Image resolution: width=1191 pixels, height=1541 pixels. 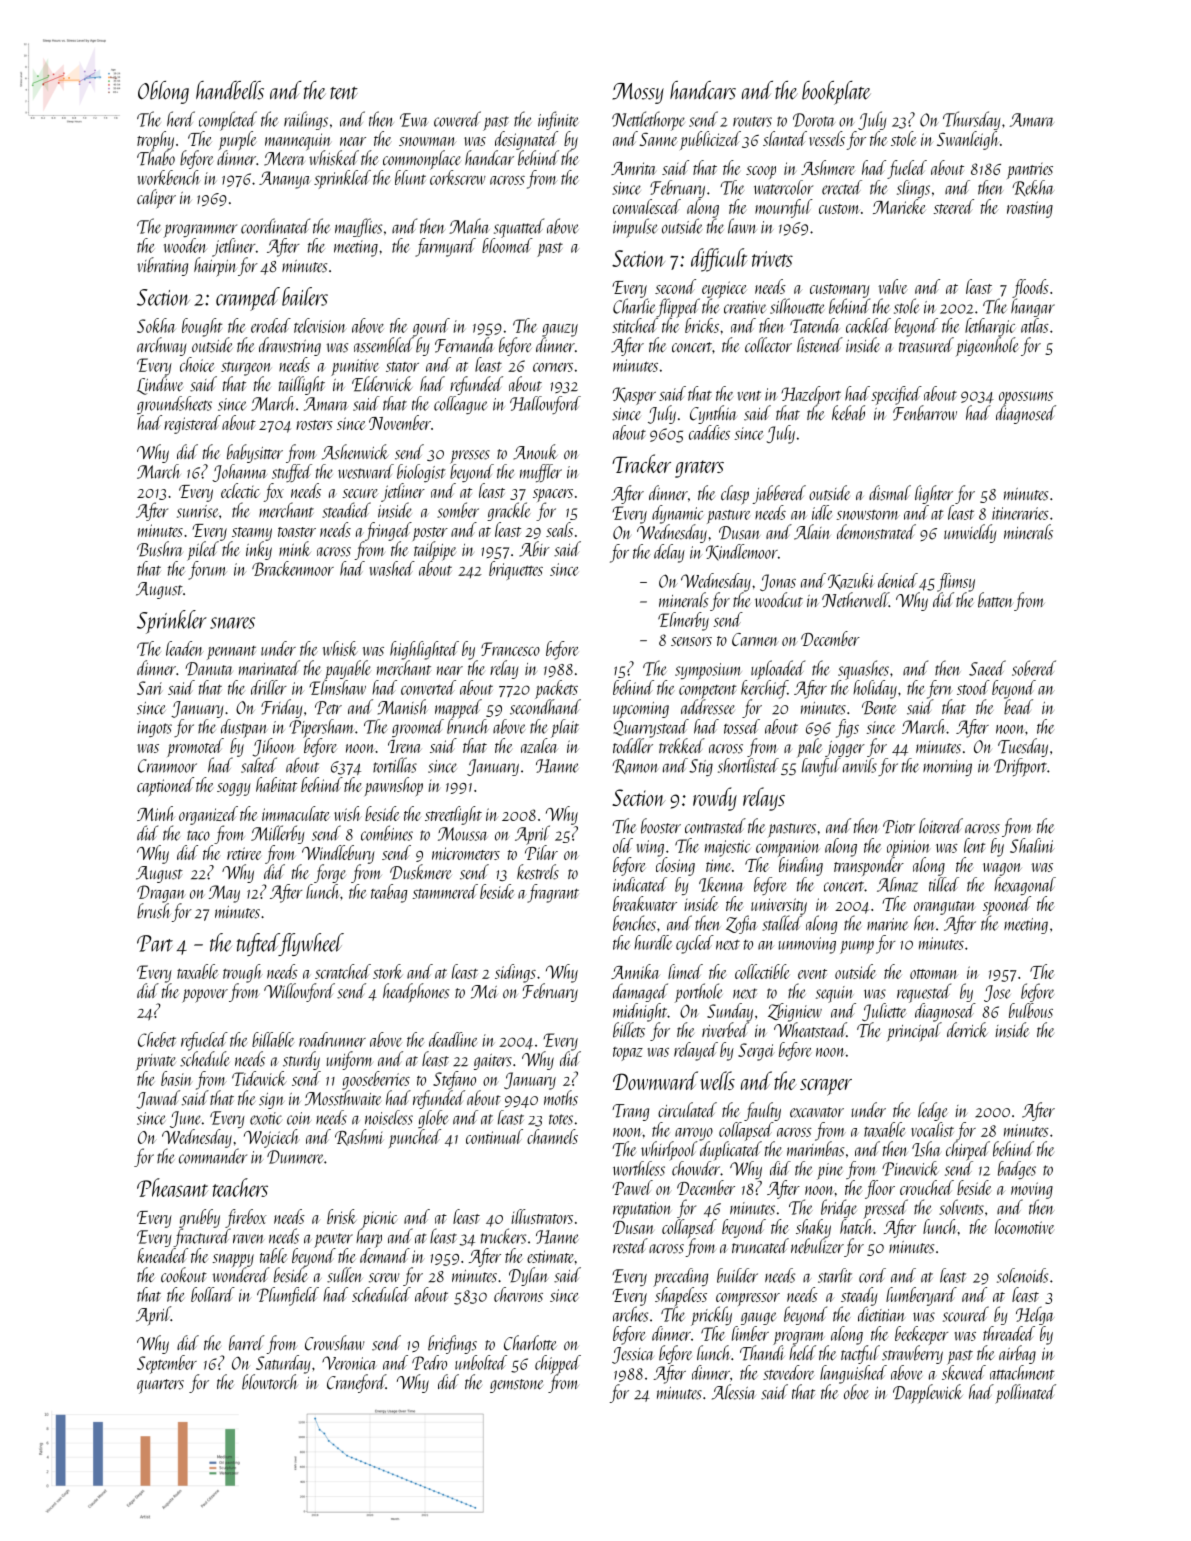 What do you see at coordinates (517, 1386) in the screenshot?
I see `gemstone` at bounding box center [517, 1386].
